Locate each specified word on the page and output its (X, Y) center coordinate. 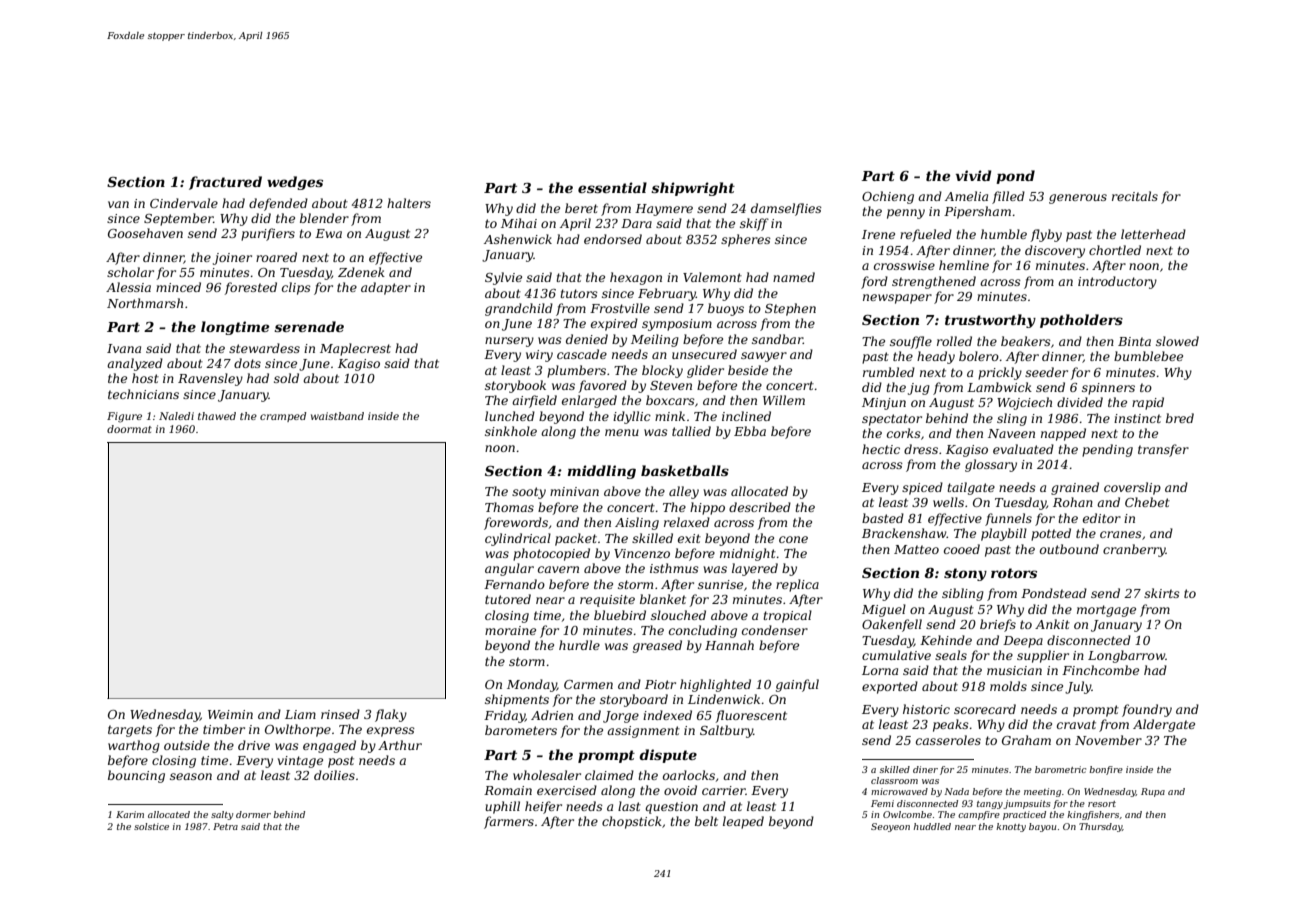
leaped (743, 822)
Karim (130, 814)
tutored (508, 599)
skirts (1162, 593)
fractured (225, 183)
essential (612, 187)
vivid (974, 175)
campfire (979, 815)
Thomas (509, 507)
